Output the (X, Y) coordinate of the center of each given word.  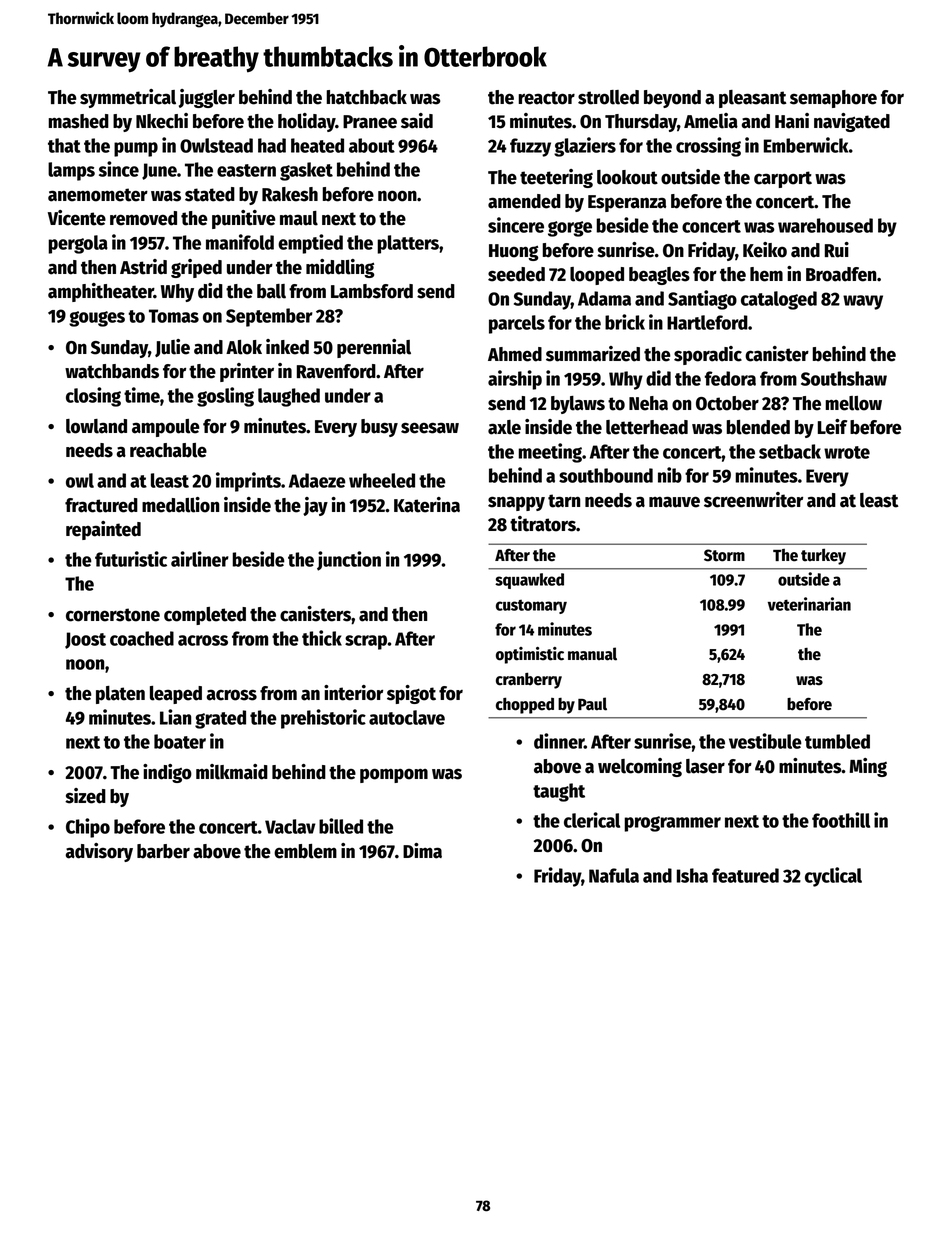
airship (515, 380)
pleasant (752, 99)
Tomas (174, 316)
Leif (832, 427)
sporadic (708, 355)
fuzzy (530, 147)
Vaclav (290, 826)
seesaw (430, 428)
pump (136, 149)
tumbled (837, 741)
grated (220, 719)
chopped (525, 705)
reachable (168, 450)
